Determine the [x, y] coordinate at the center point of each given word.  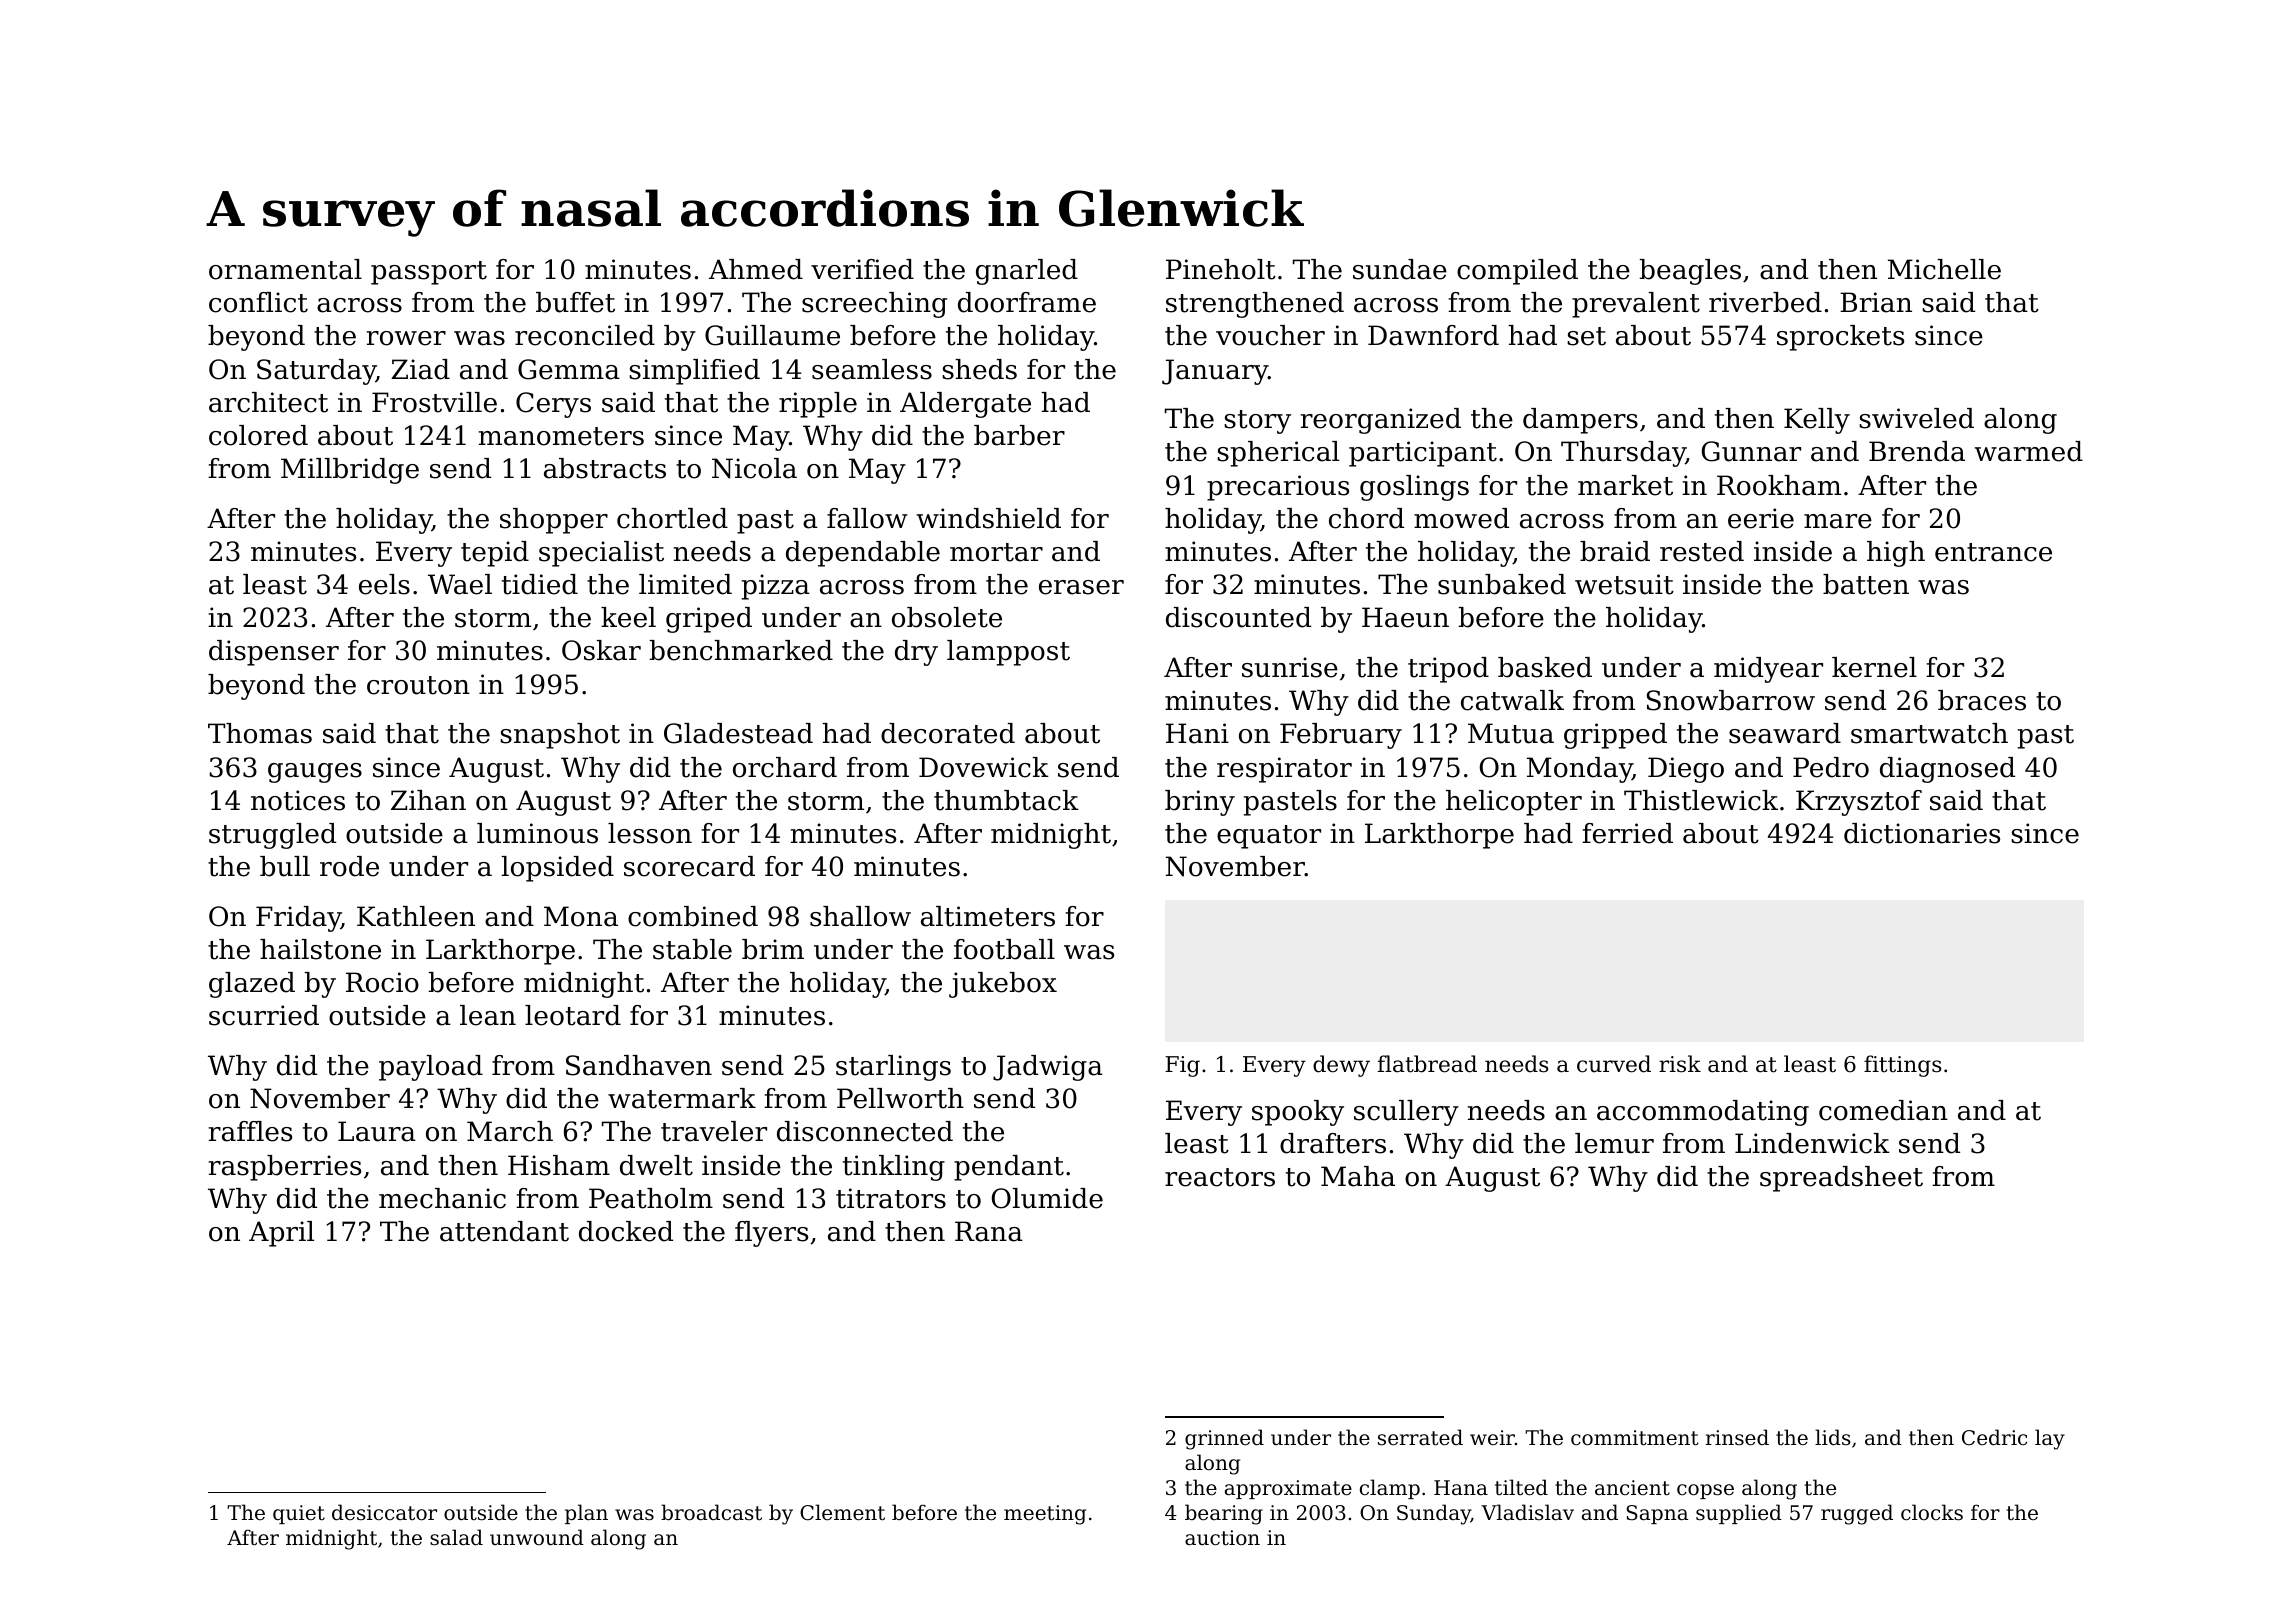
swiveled [1916, 418]
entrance [1993, 552]
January [1215, 372]
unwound [537, 1537]
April [281, 1234]
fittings [1902, 1066]
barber [1019, 435]
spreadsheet [1841, 1179]
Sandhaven [639, 1065]
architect [268, 402]
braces [1982, 700]
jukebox [1003, 985]
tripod [1448, 670]
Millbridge [350, 471]
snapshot [560, 736]
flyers [771, 1234]
